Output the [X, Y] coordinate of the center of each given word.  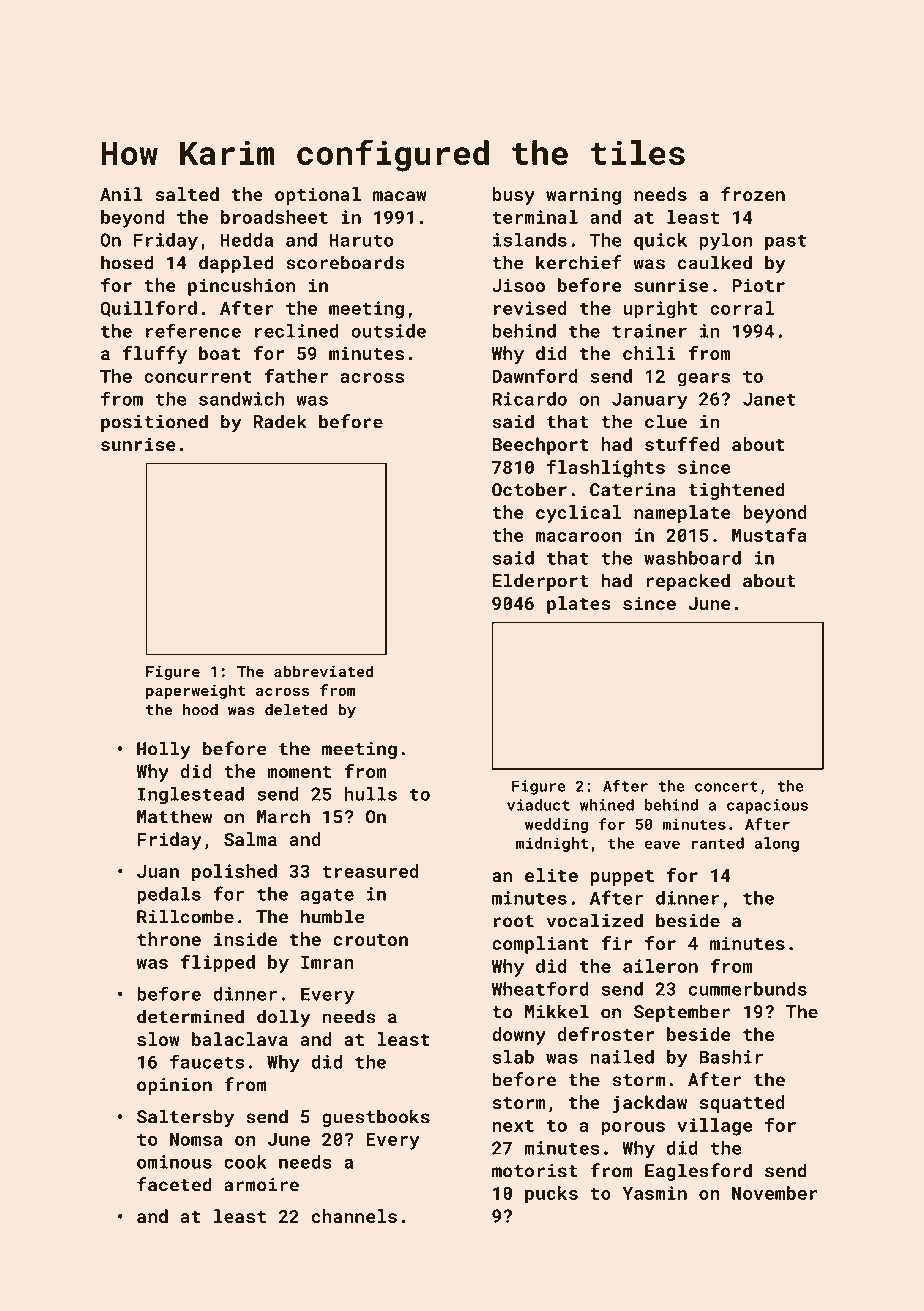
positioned [154, 423]
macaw [400, 196]
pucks [551, 1195]
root [514, 921]
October [529, 489]
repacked [688, 582]
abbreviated [324, 671]
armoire [261, 1185]
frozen [753, 194]
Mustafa [769, 534]
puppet [622, 878]
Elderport [541, 582]
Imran [327, 962]
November [775, 1193]
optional [318, 196]
